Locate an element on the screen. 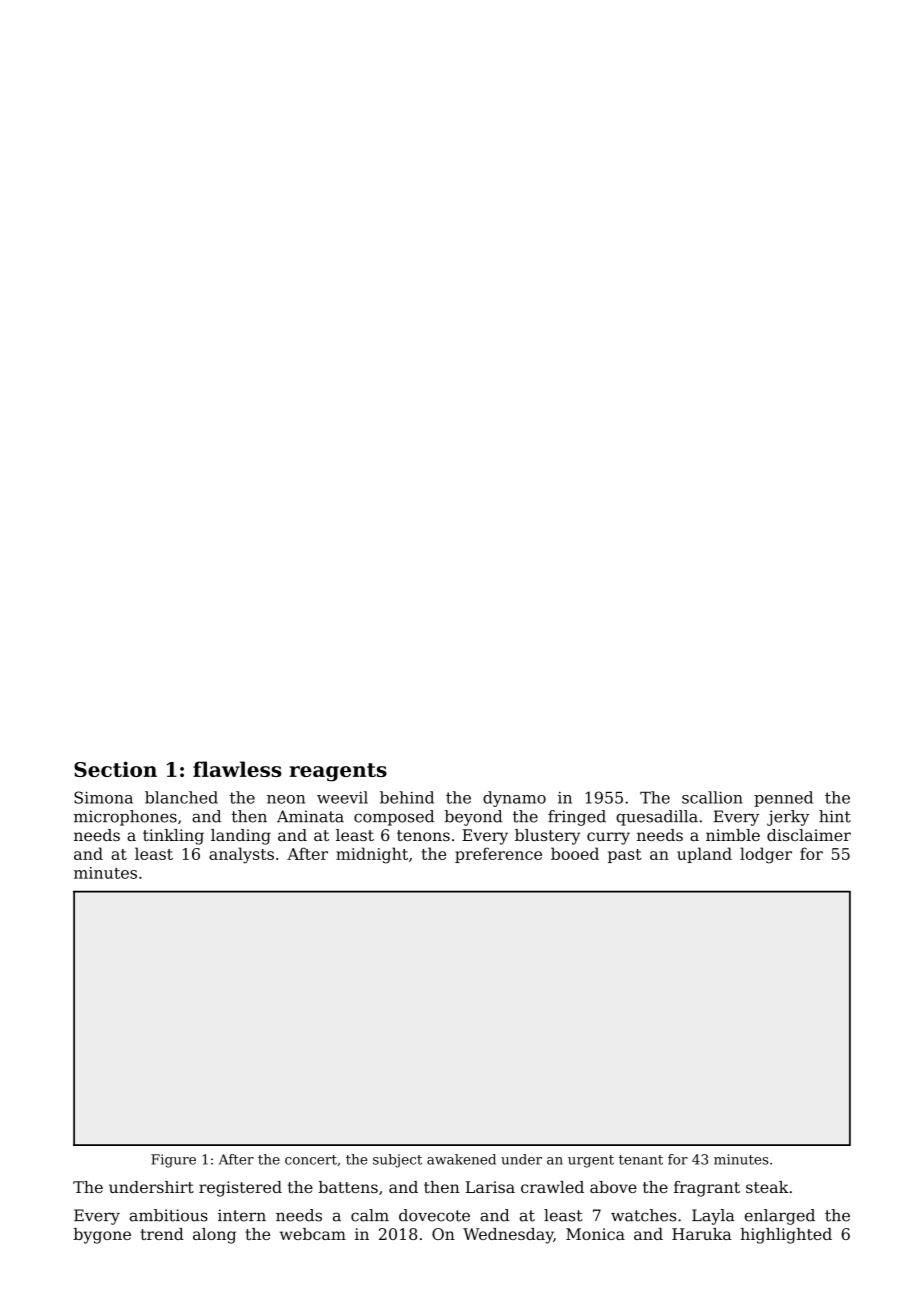 The image size is (924, 1308). Section is located at coordinates (115, 769).
